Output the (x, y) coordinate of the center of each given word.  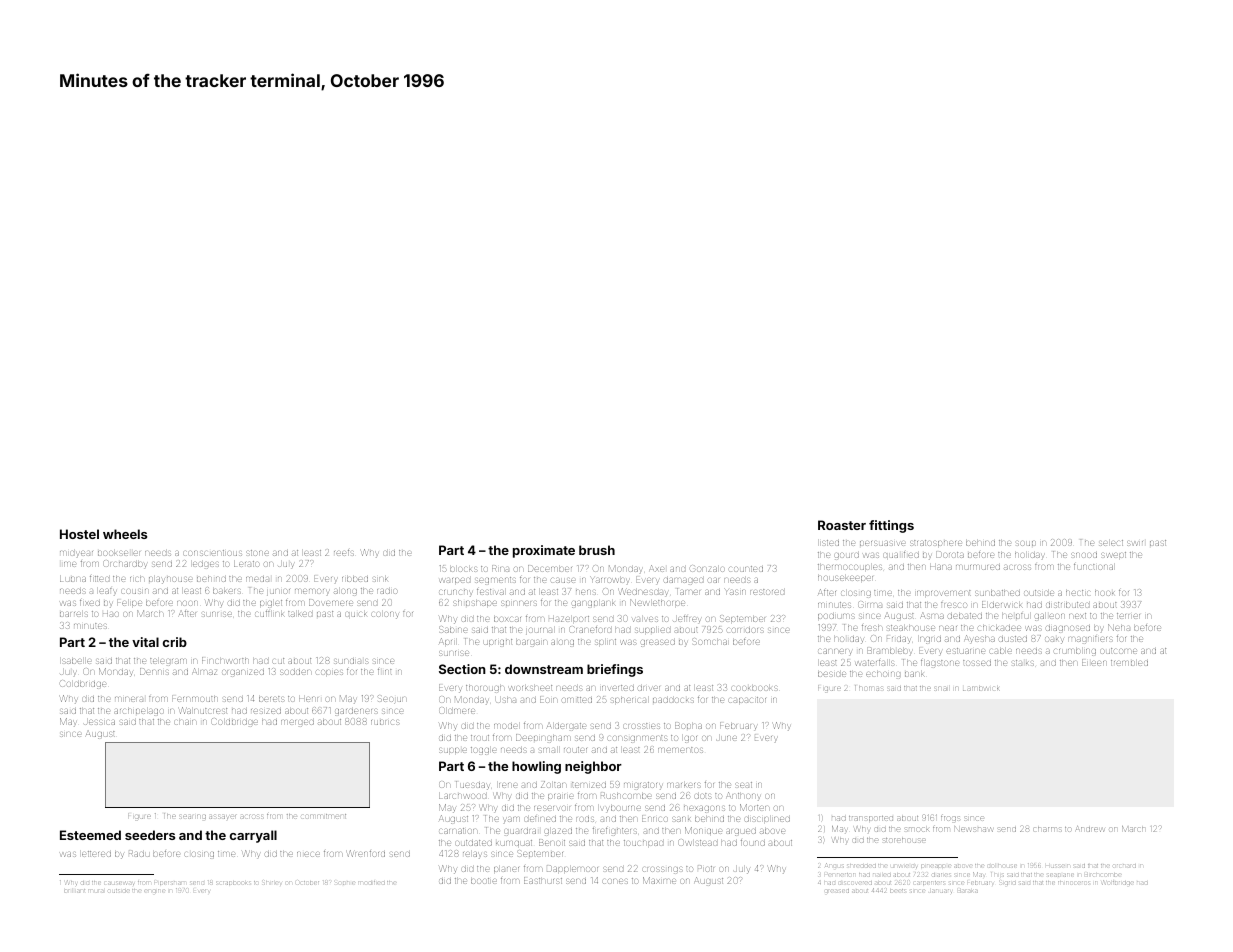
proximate (544, 551)
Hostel (79, 534)
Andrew (1090, 829)
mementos (680, 750)
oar (713, 580)
